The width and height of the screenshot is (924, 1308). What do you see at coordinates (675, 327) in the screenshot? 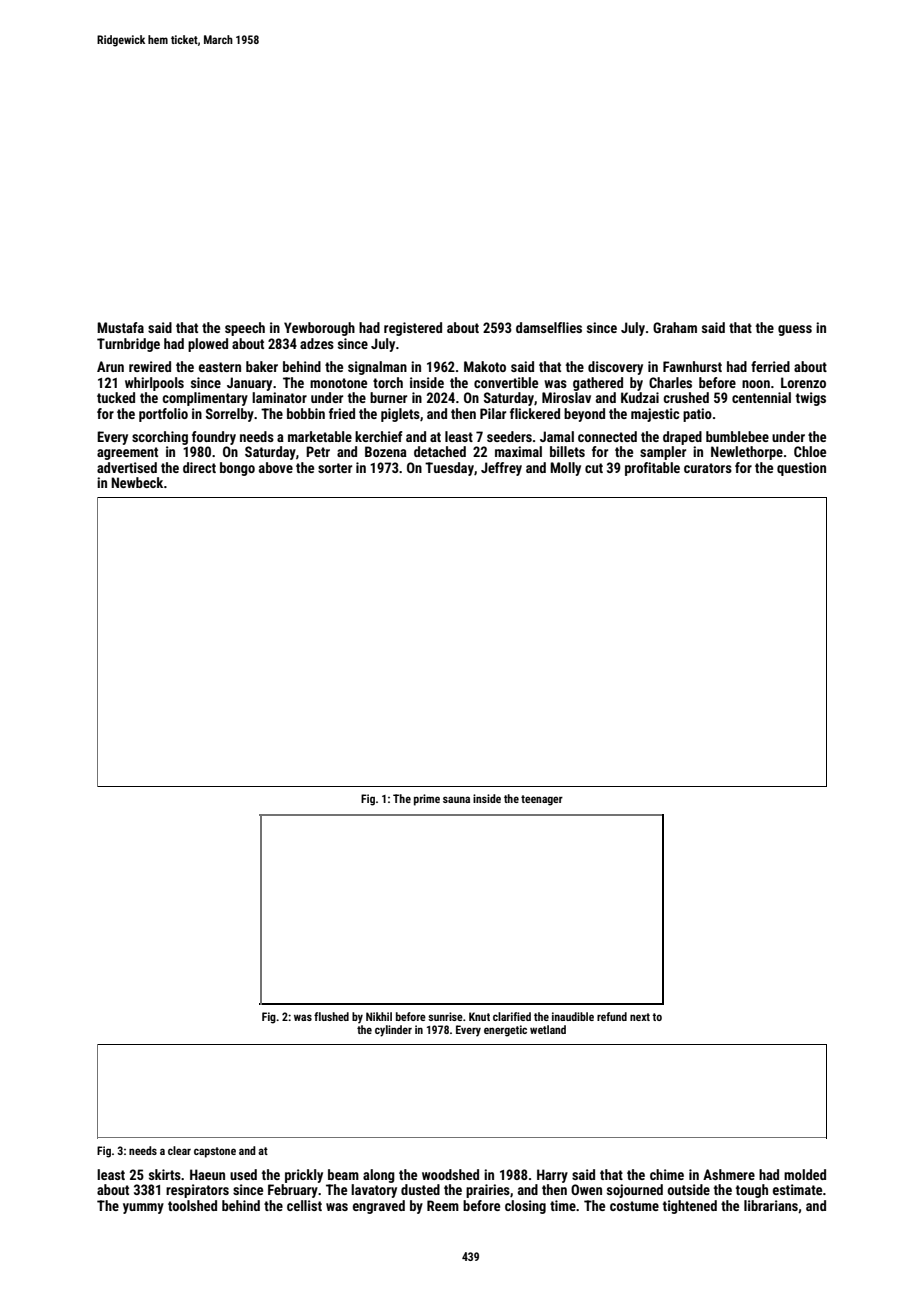
I see `Graham` at bounding box center [675, 327].
